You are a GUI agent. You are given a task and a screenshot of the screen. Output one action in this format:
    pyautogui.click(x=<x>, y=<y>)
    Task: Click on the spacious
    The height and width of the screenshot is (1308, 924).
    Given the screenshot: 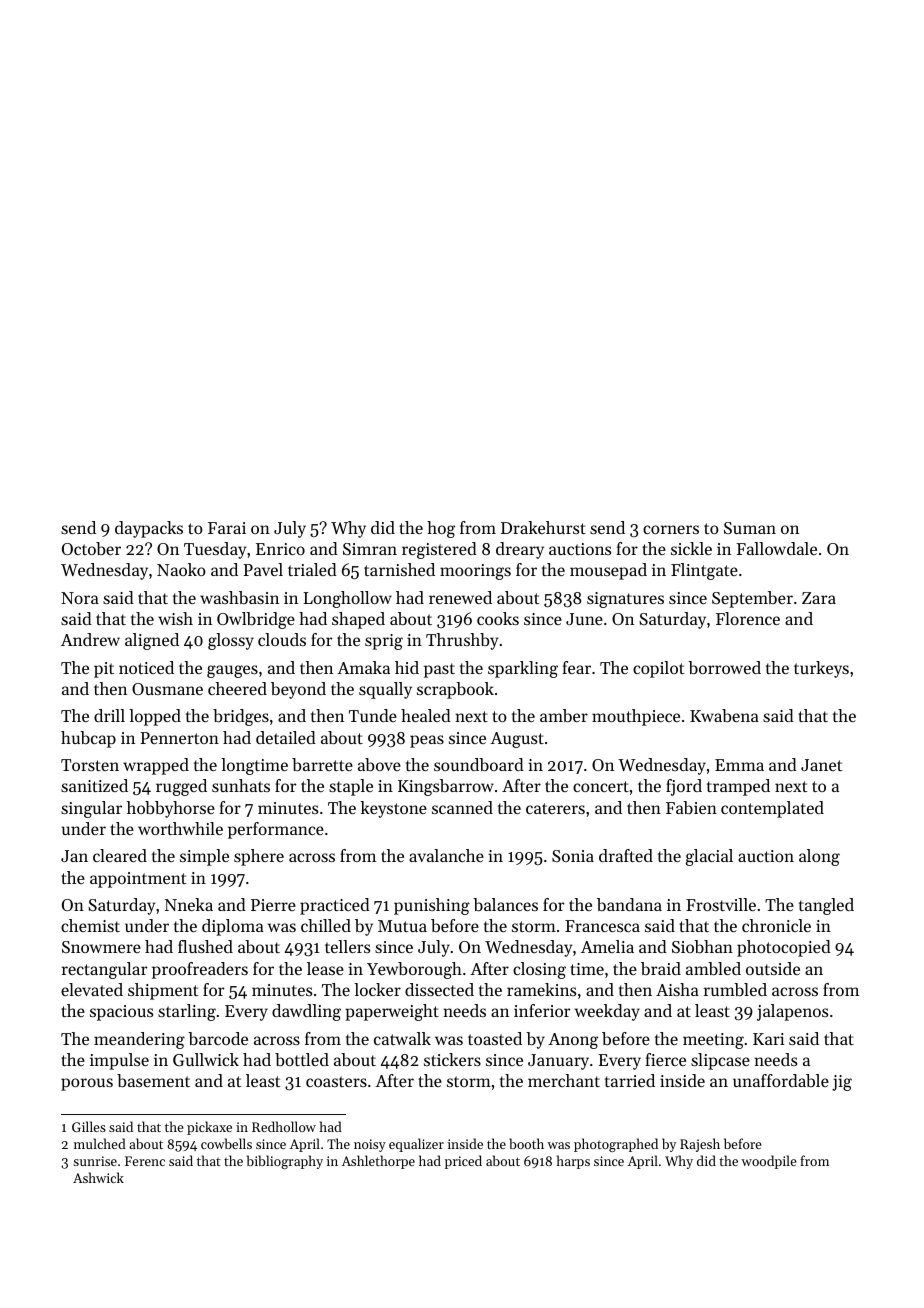 What is the action you would take?
    pyautogui.click(x=121, y=1013)
